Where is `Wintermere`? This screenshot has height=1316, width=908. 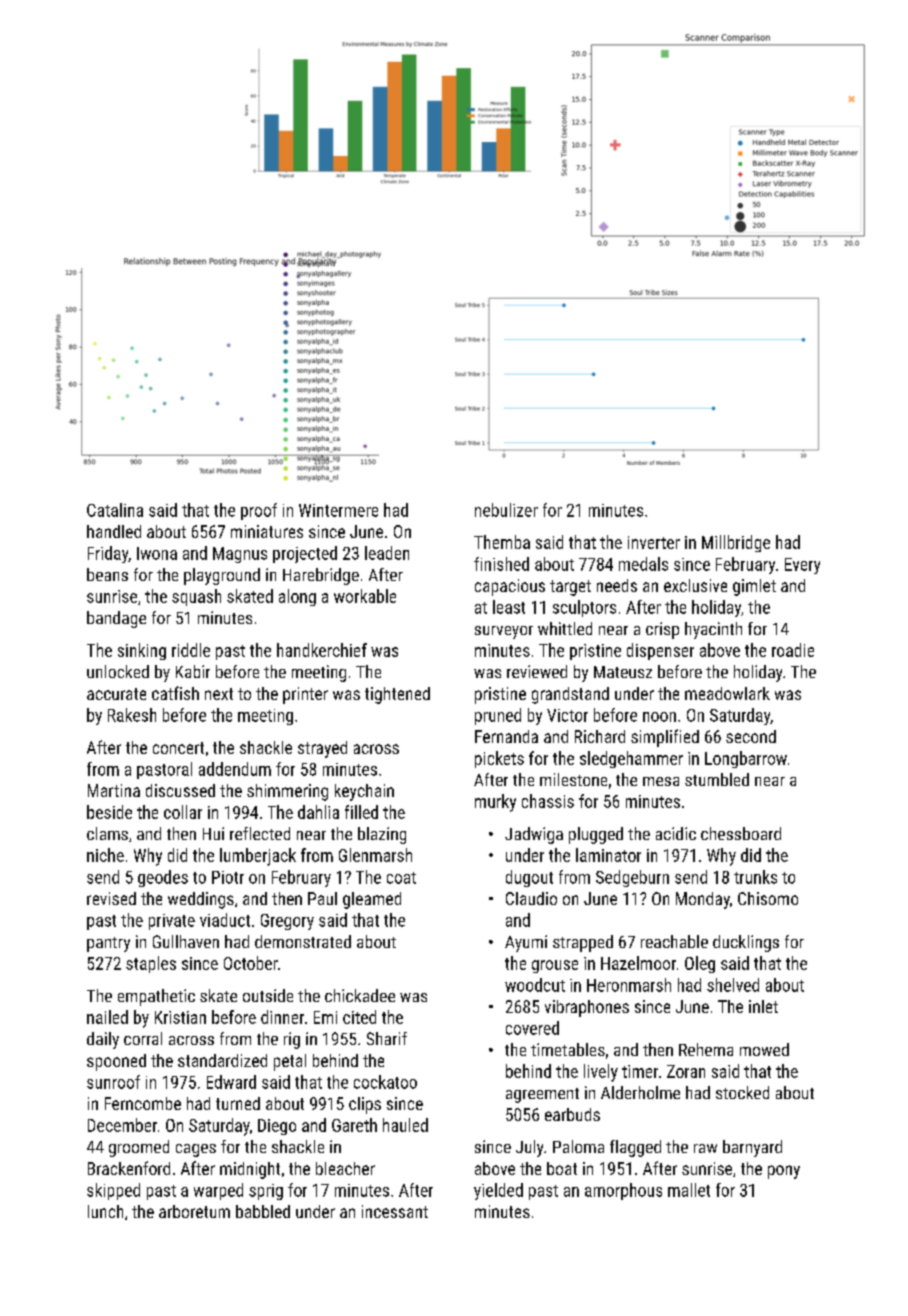 Wintermere is located at coordinates (338, 510).
